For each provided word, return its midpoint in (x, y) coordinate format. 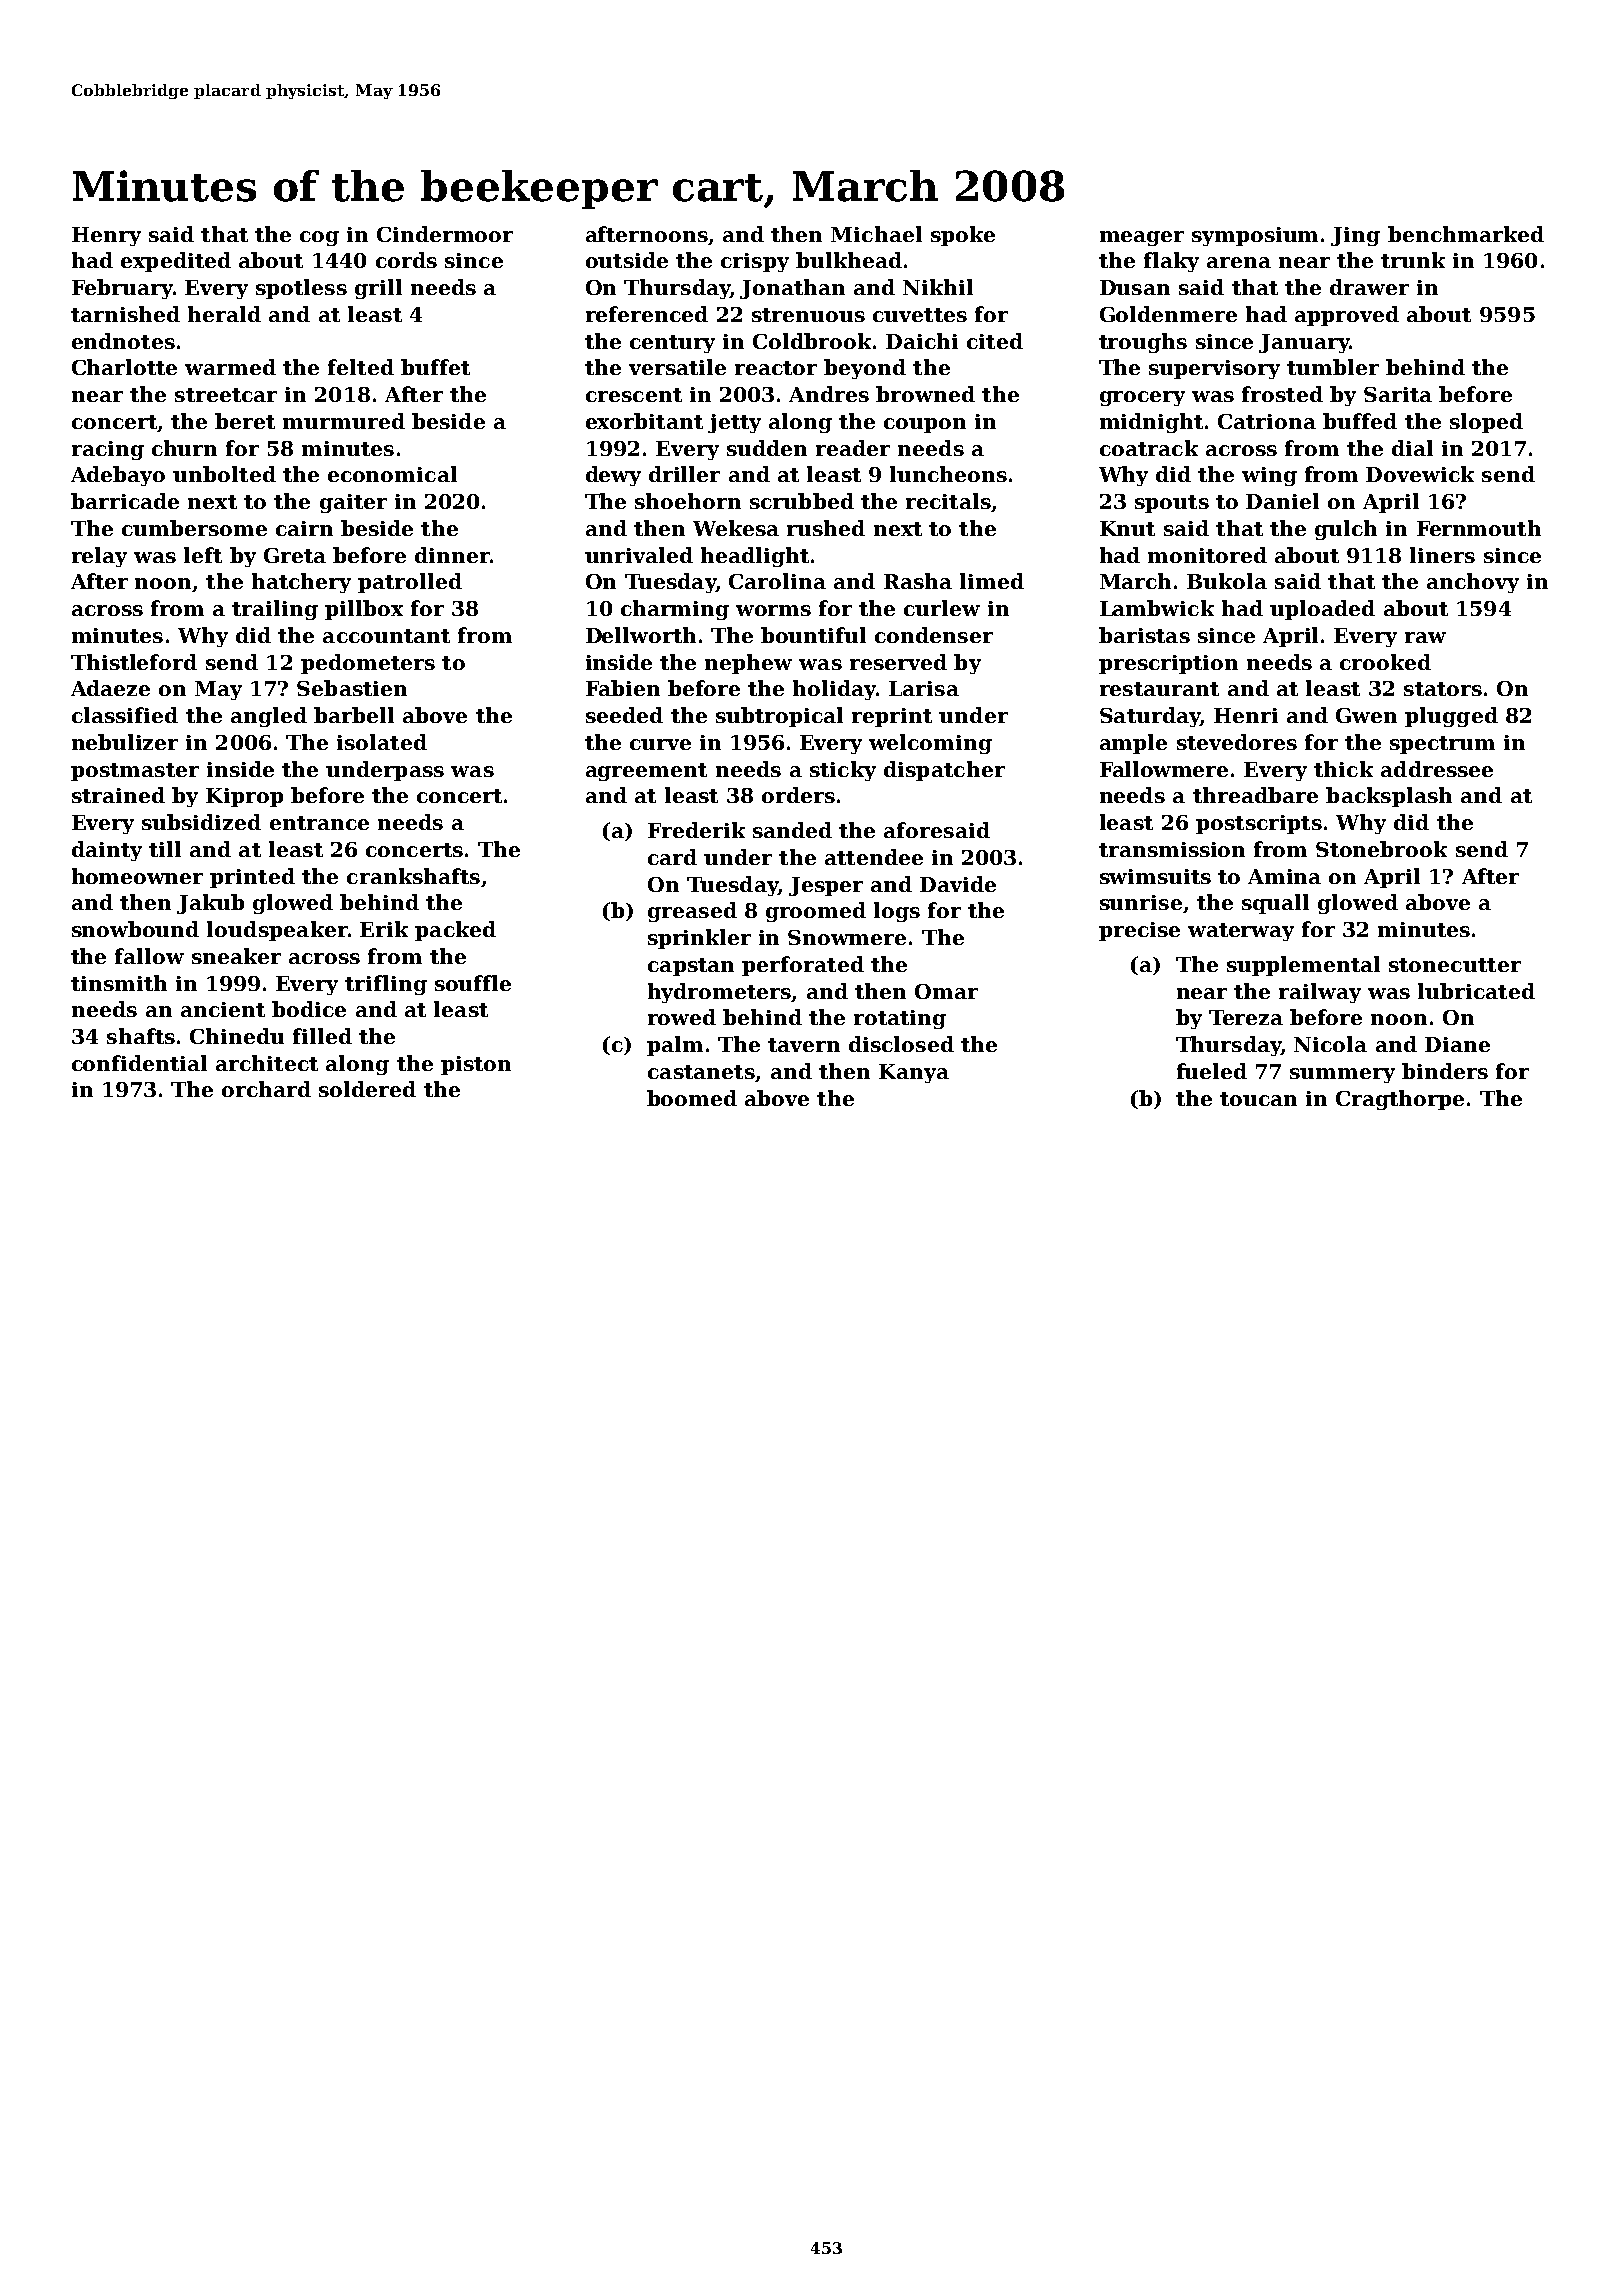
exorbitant (644, 421)
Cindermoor (445, 234)
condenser (934, 635)
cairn (304, 528)
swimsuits (1155, 876)
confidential (139, 1063)
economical (392, 474)
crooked (1385, 662)
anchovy (1473, 583)
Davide (958, 884)
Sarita (1398, 394)
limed (992, 581)
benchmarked (1466, 234)
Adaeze (110, 688)
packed (455, 931)
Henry (106, 236)
